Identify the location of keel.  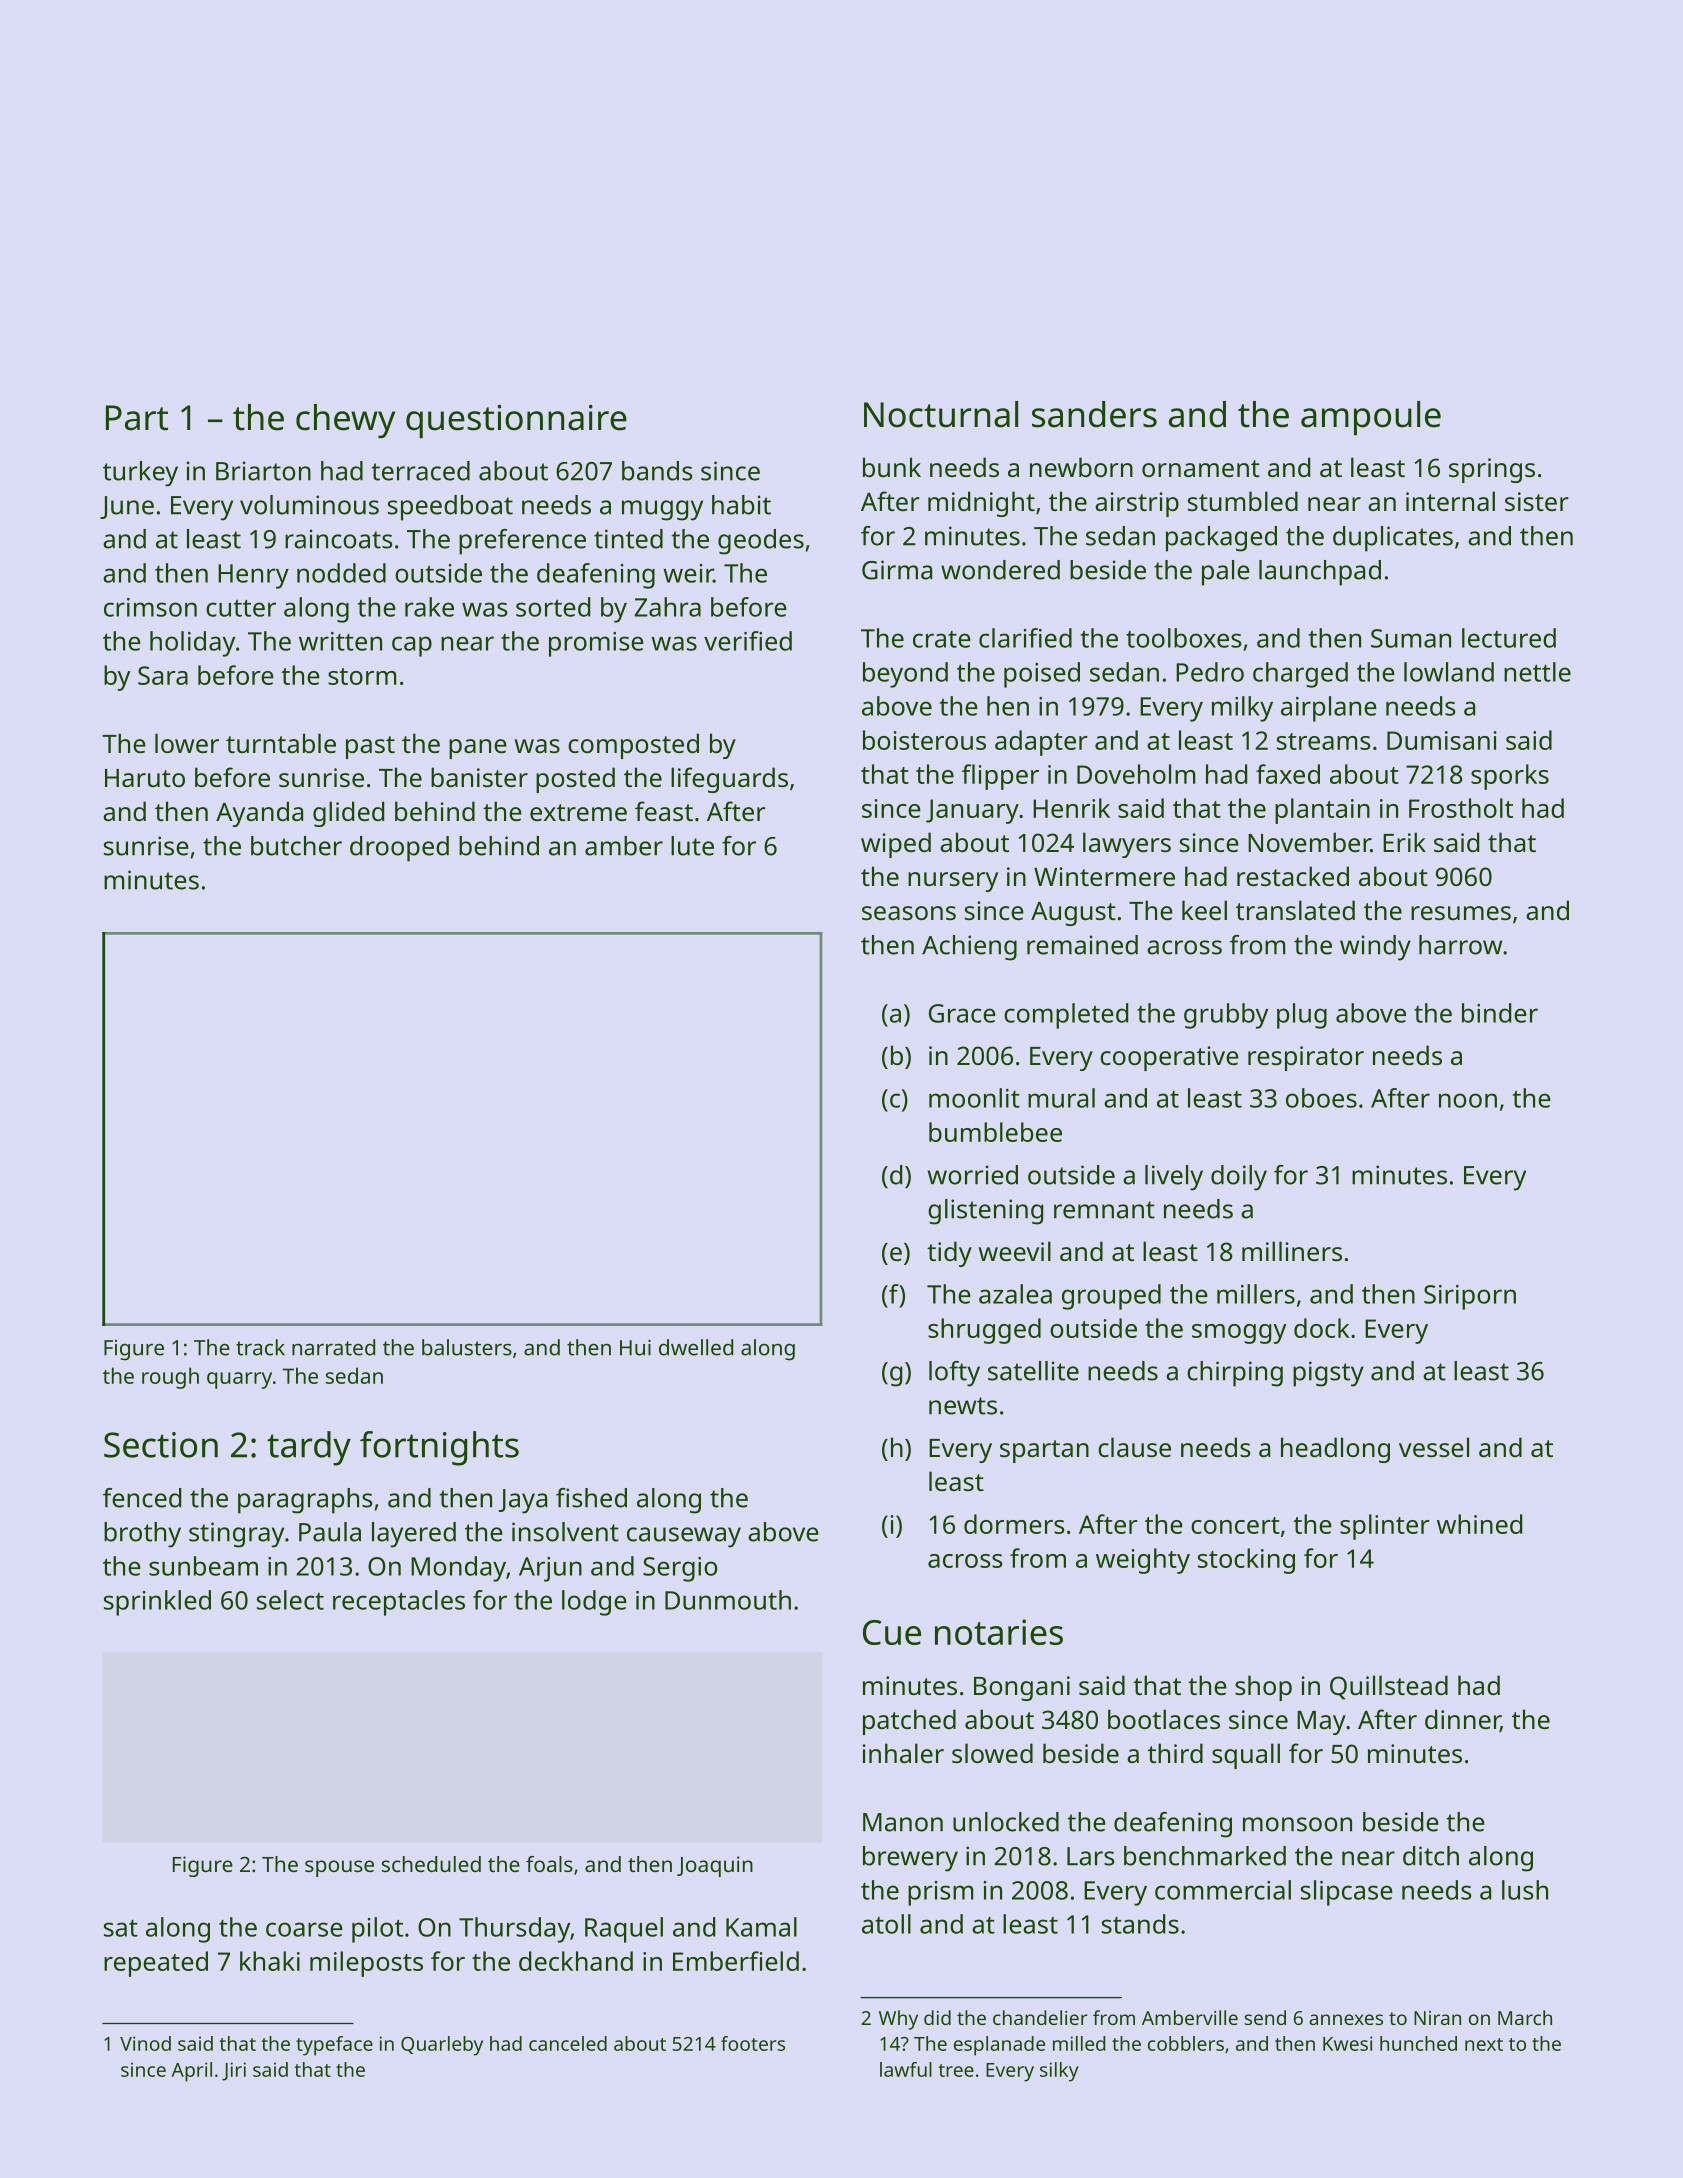
(1204, 910).
